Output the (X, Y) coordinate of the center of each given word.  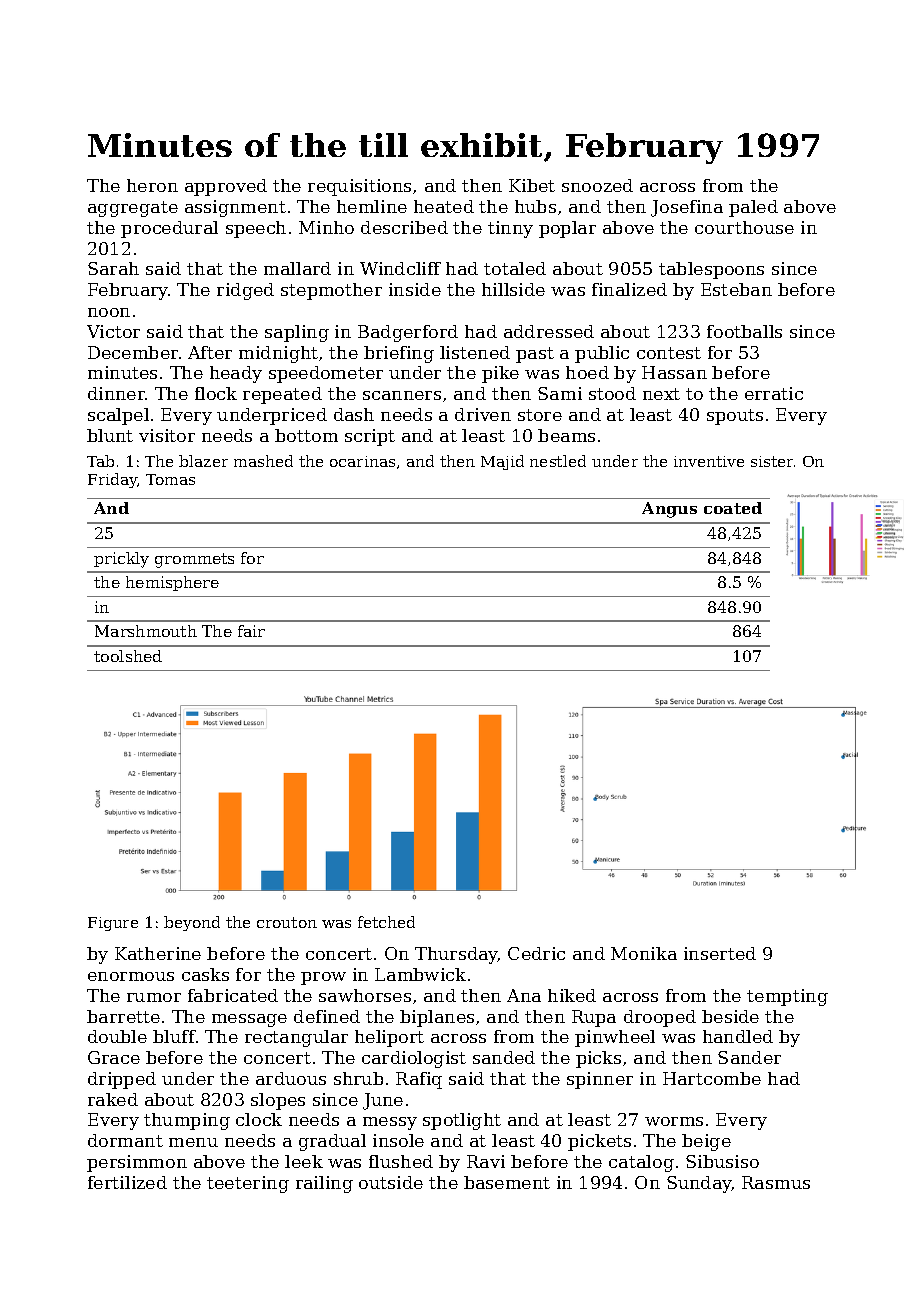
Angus (669, 510)
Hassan (674, 372)
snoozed (597, 185)
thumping (187, 1121)
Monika (644, 953)
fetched (386, 922)
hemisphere (172, 583)
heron (152, 185)
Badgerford (408, 333)
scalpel (118, 416)
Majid (502, 462)
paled (753, 208)
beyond (192, 923)
